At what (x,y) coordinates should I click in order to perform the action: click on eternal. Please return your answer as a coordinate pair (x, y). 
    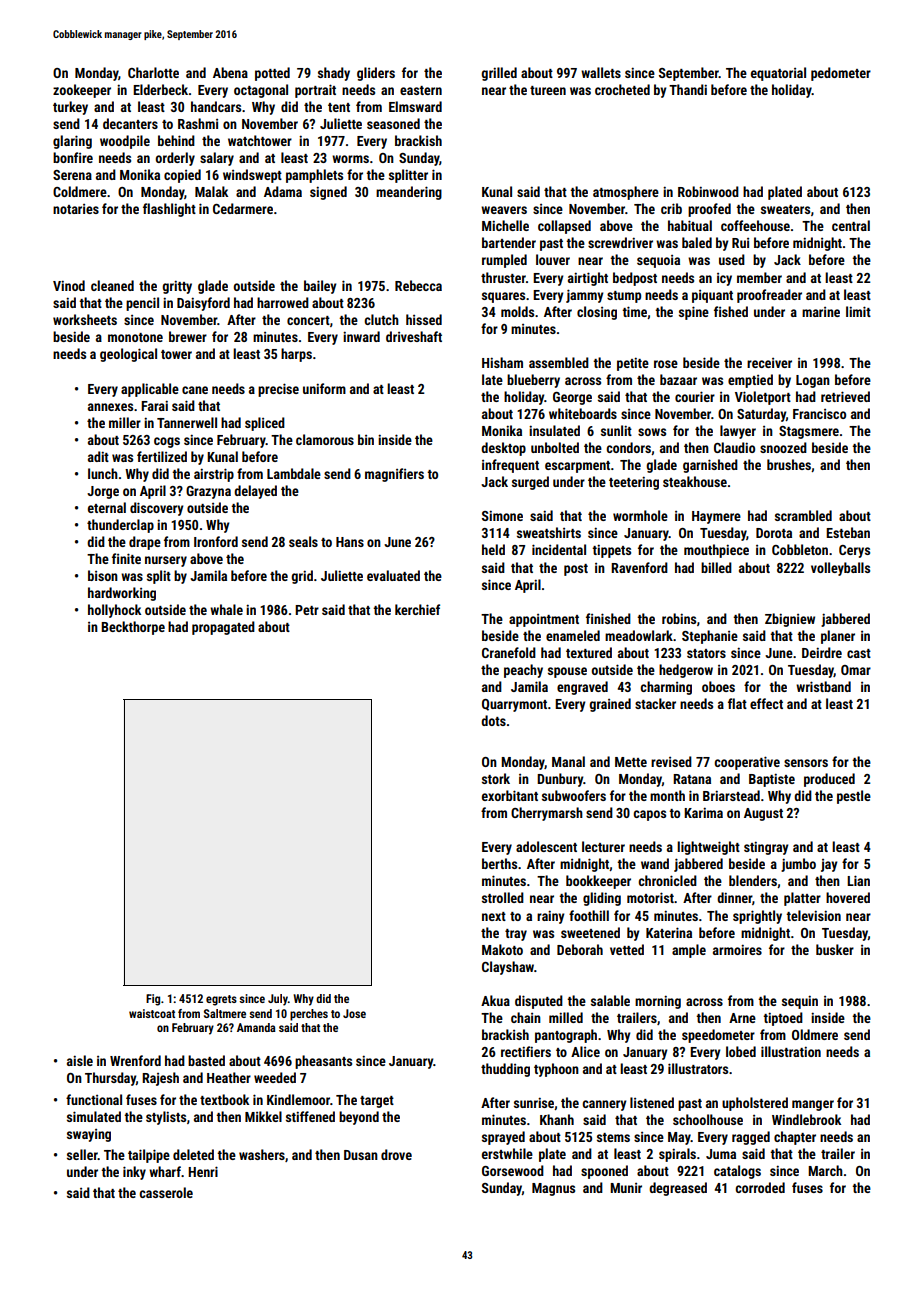
    Looking at the image, I should click on (107, 507).
